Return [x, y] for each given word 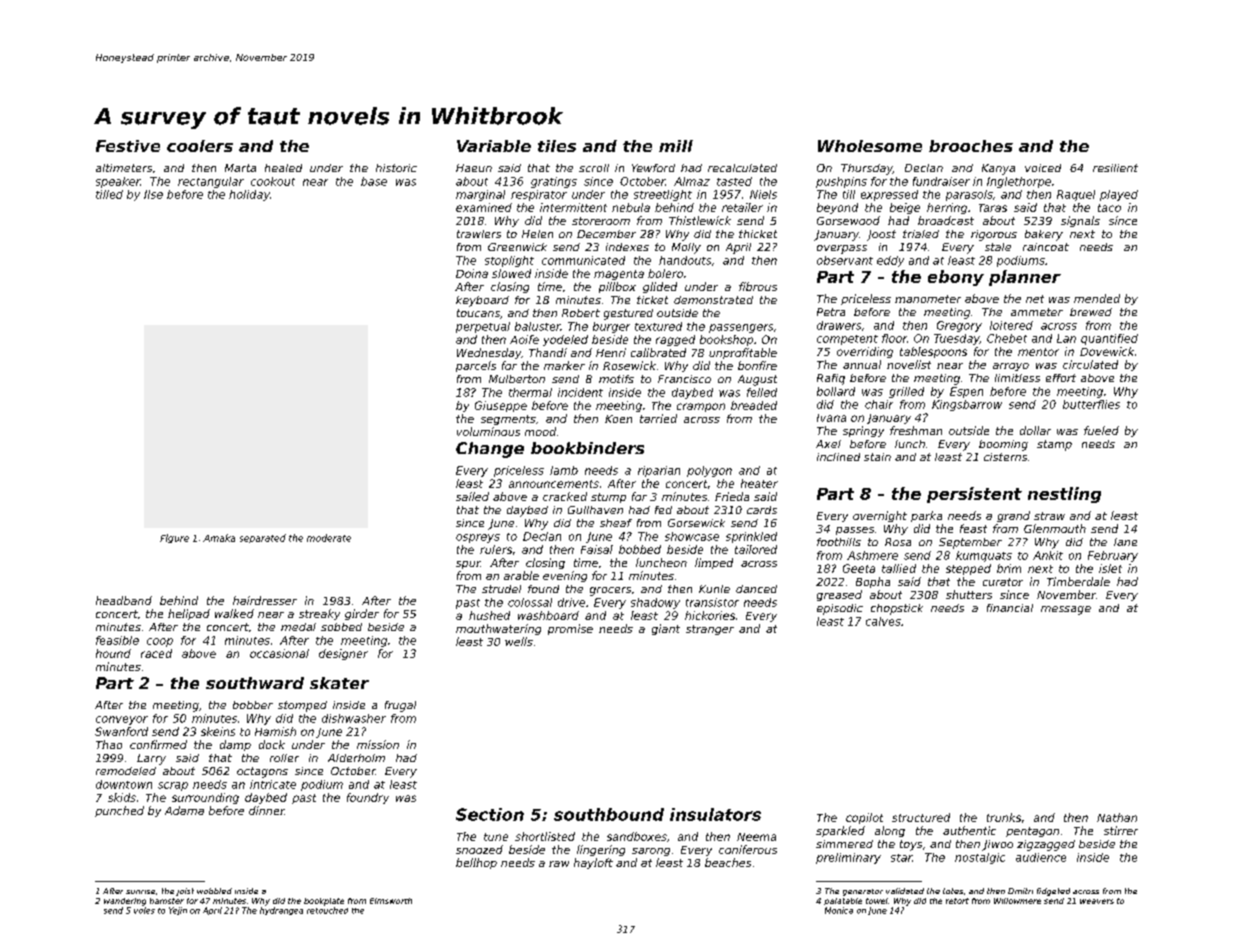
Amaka [219, 538]
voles [144, 910]
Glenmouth [1055, 528]
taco [1109, 208]
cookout [273, 181]
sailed [472, 496]
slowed [511, 273]
